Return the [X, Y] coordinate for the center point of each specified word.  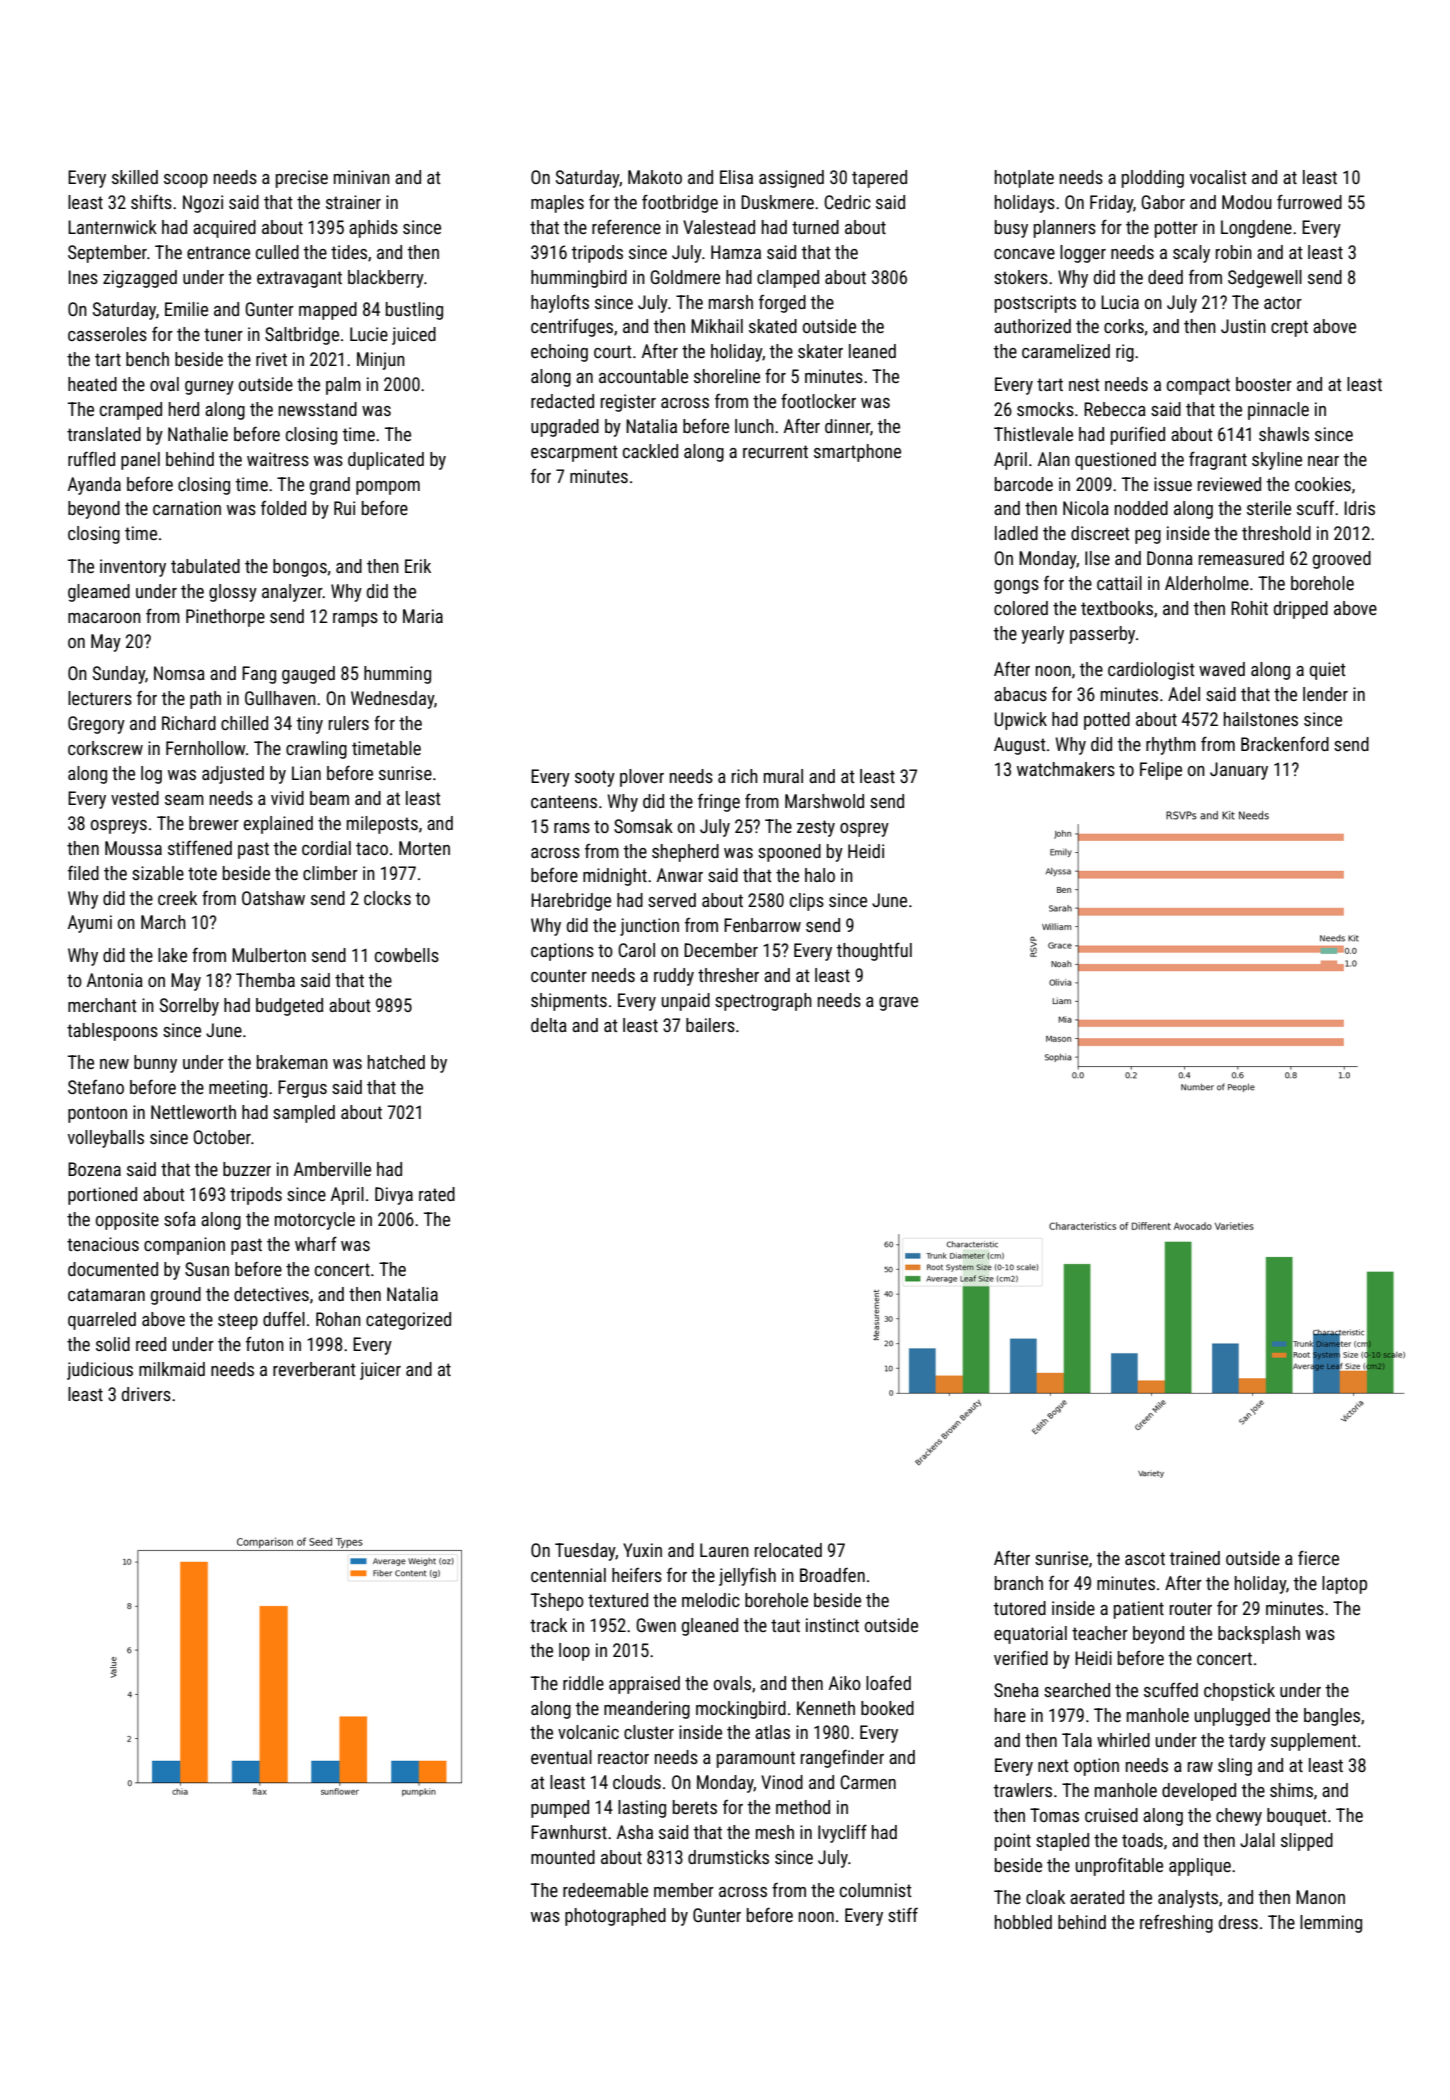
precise [302, 179]
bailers [710, 1025]
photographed [615, 1917]
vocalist [1218, 177]
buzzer [247, 1169]
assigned [791, 179]
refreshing [1176, 1924]
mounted [563, 1857]
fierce [1318, 1557]
